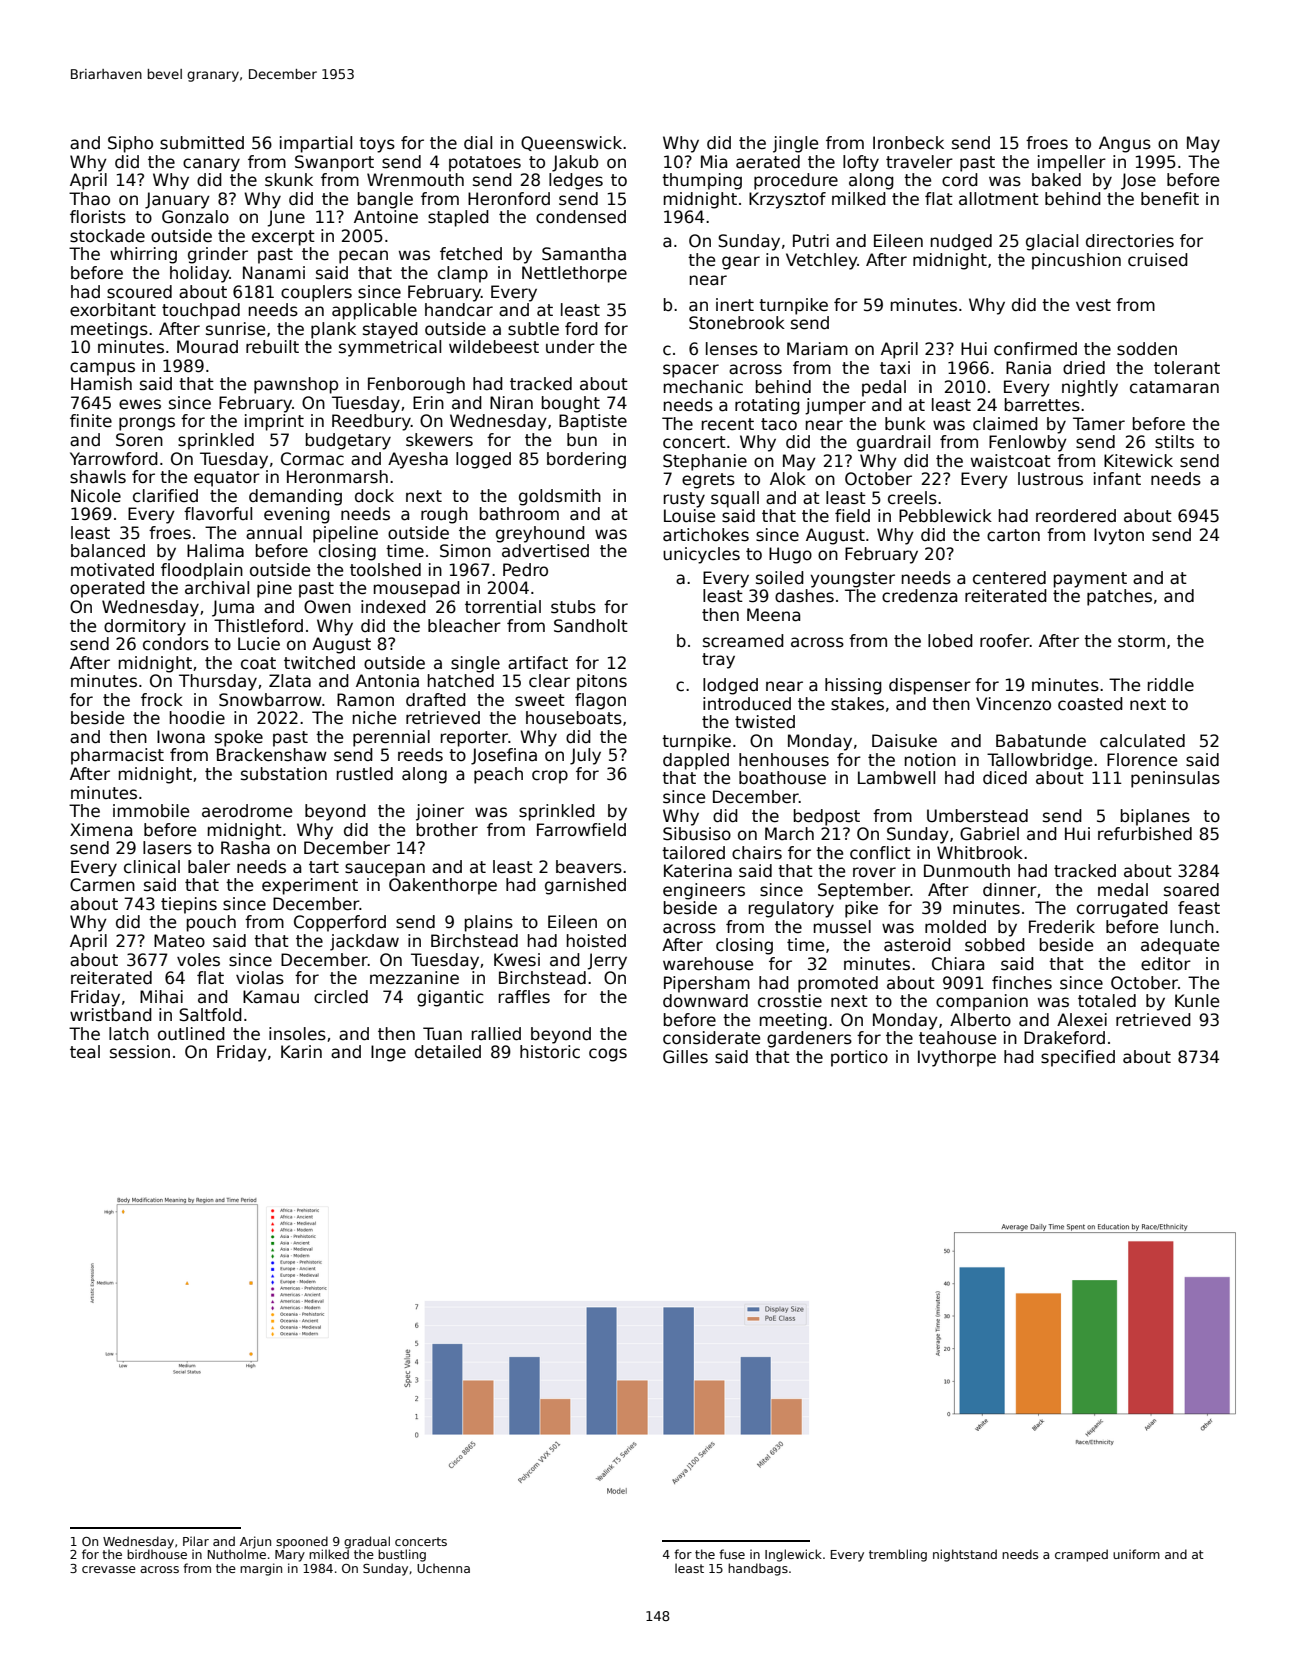 This image has height=1670, width=1290. I want to click on dappled, so click(696, 761).
